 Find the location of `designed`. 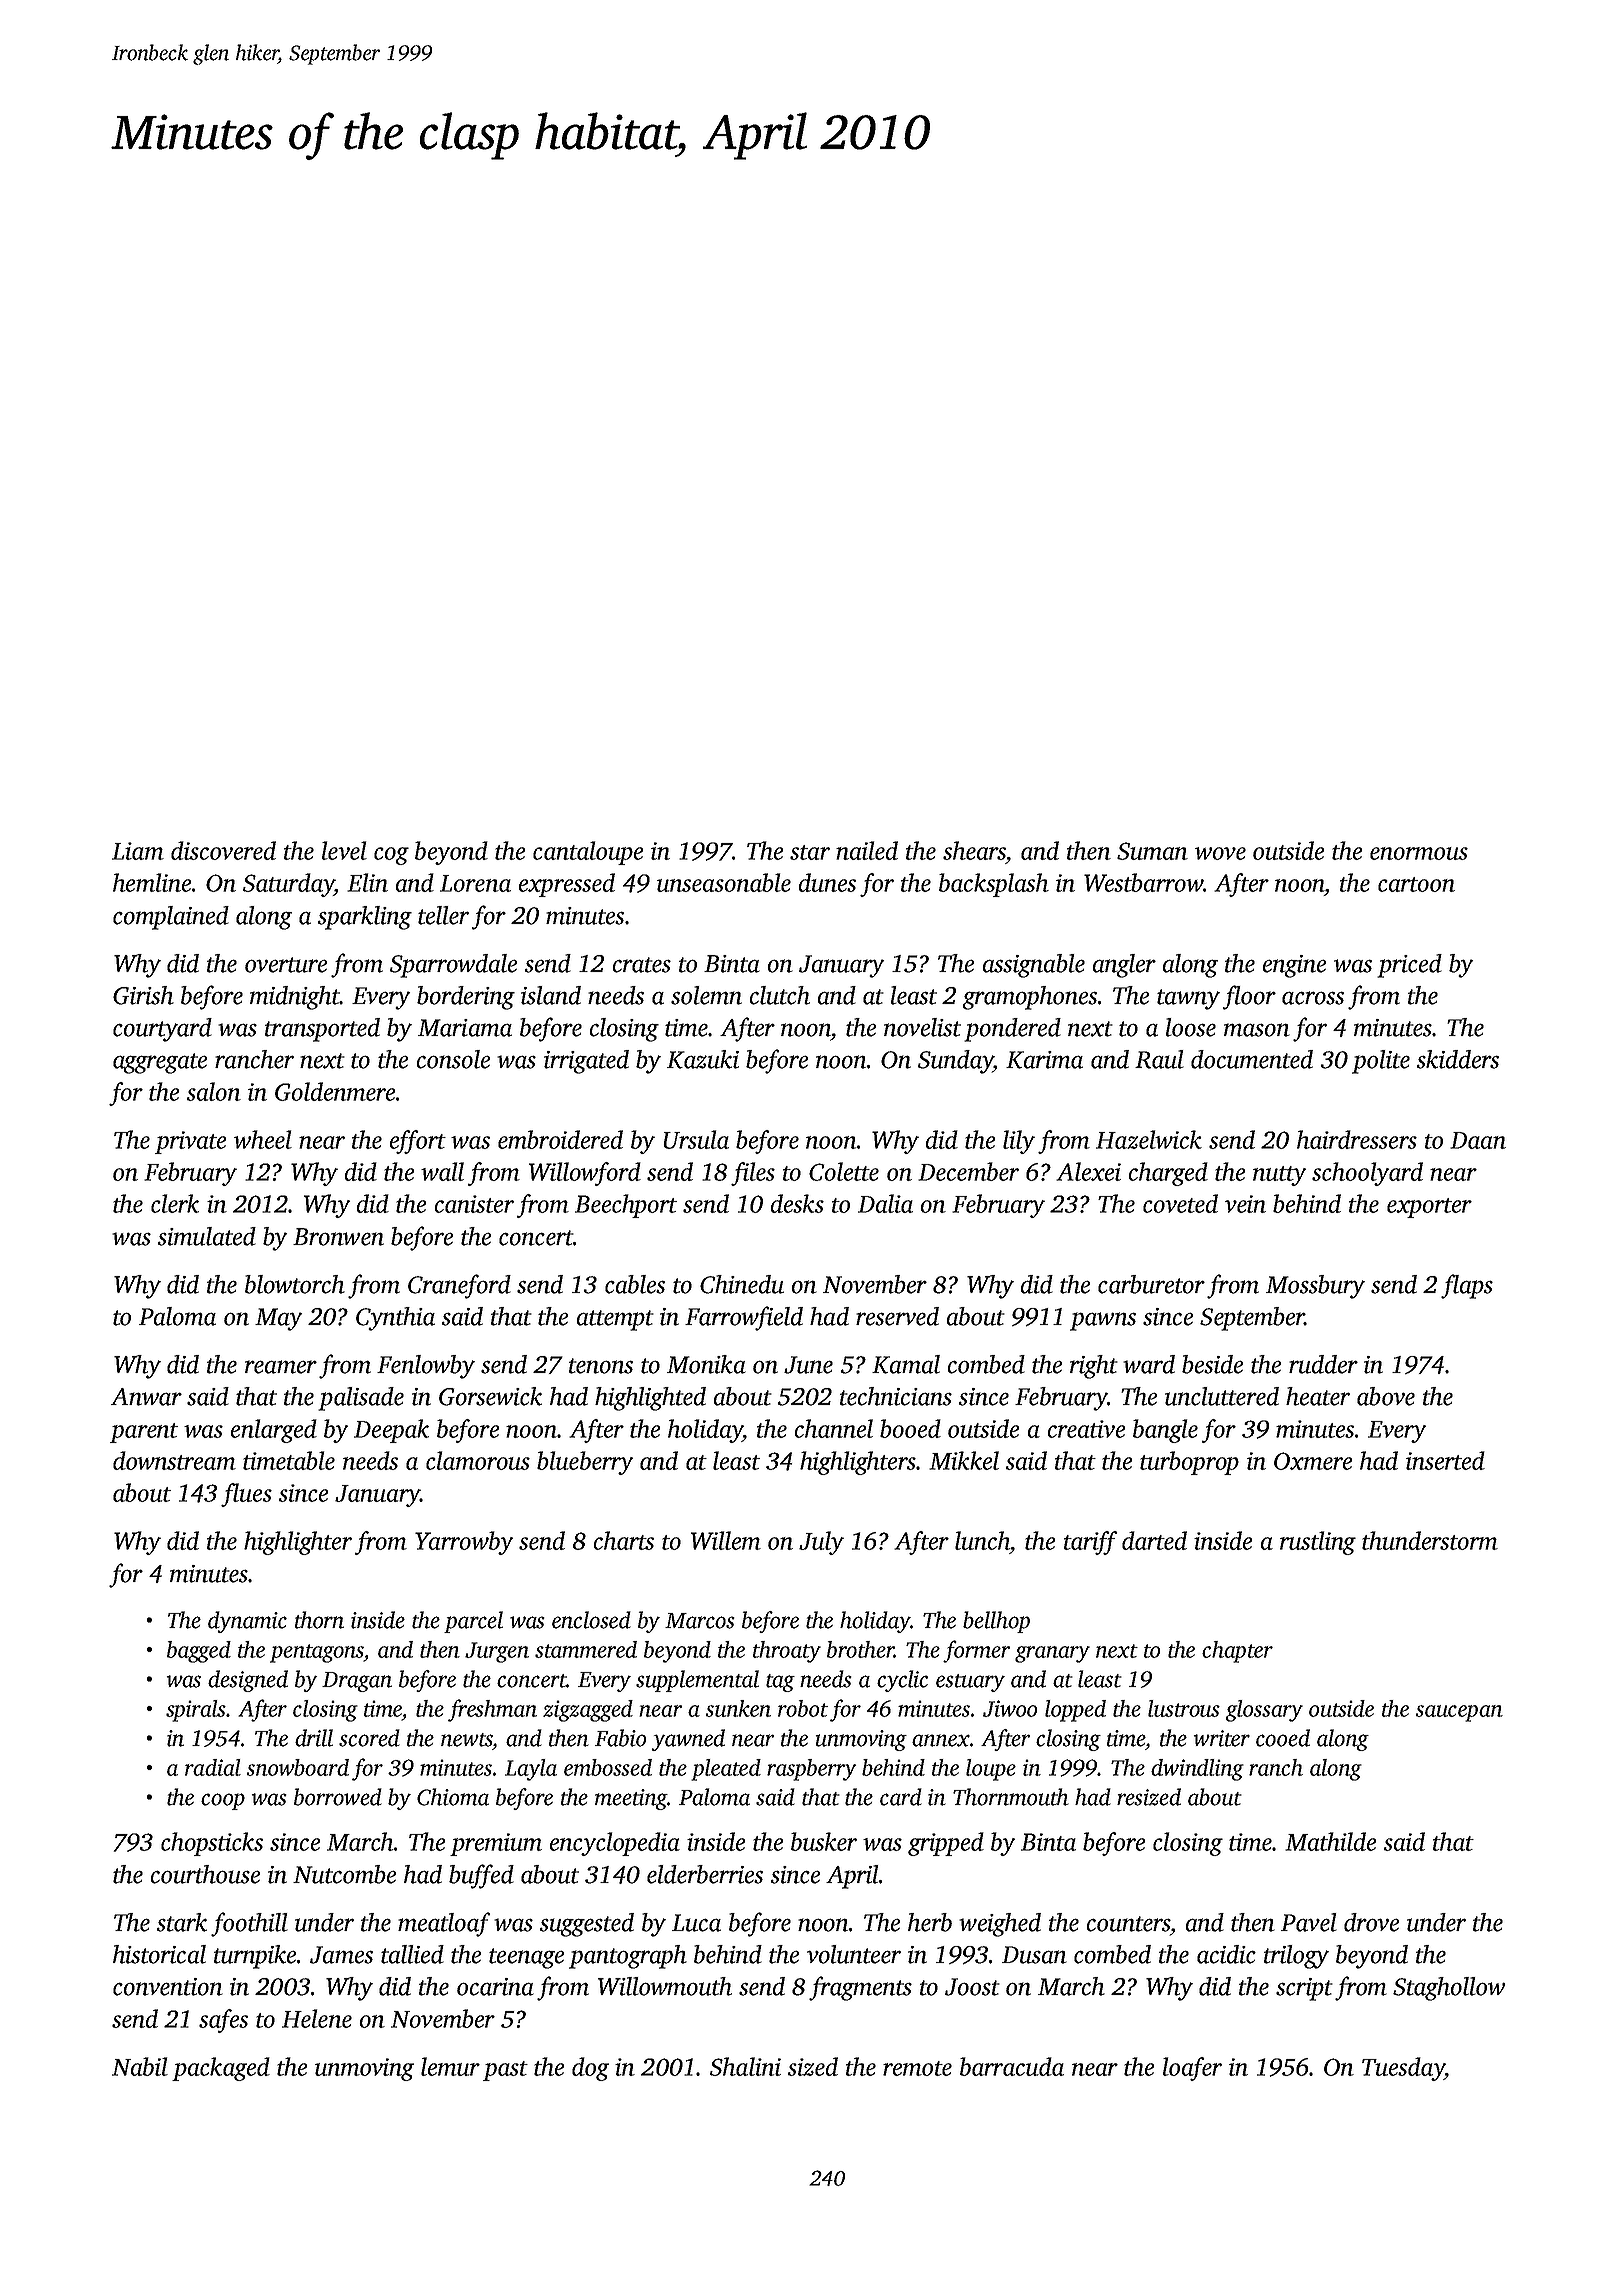

designed is located at coordinates (248, 1681).
